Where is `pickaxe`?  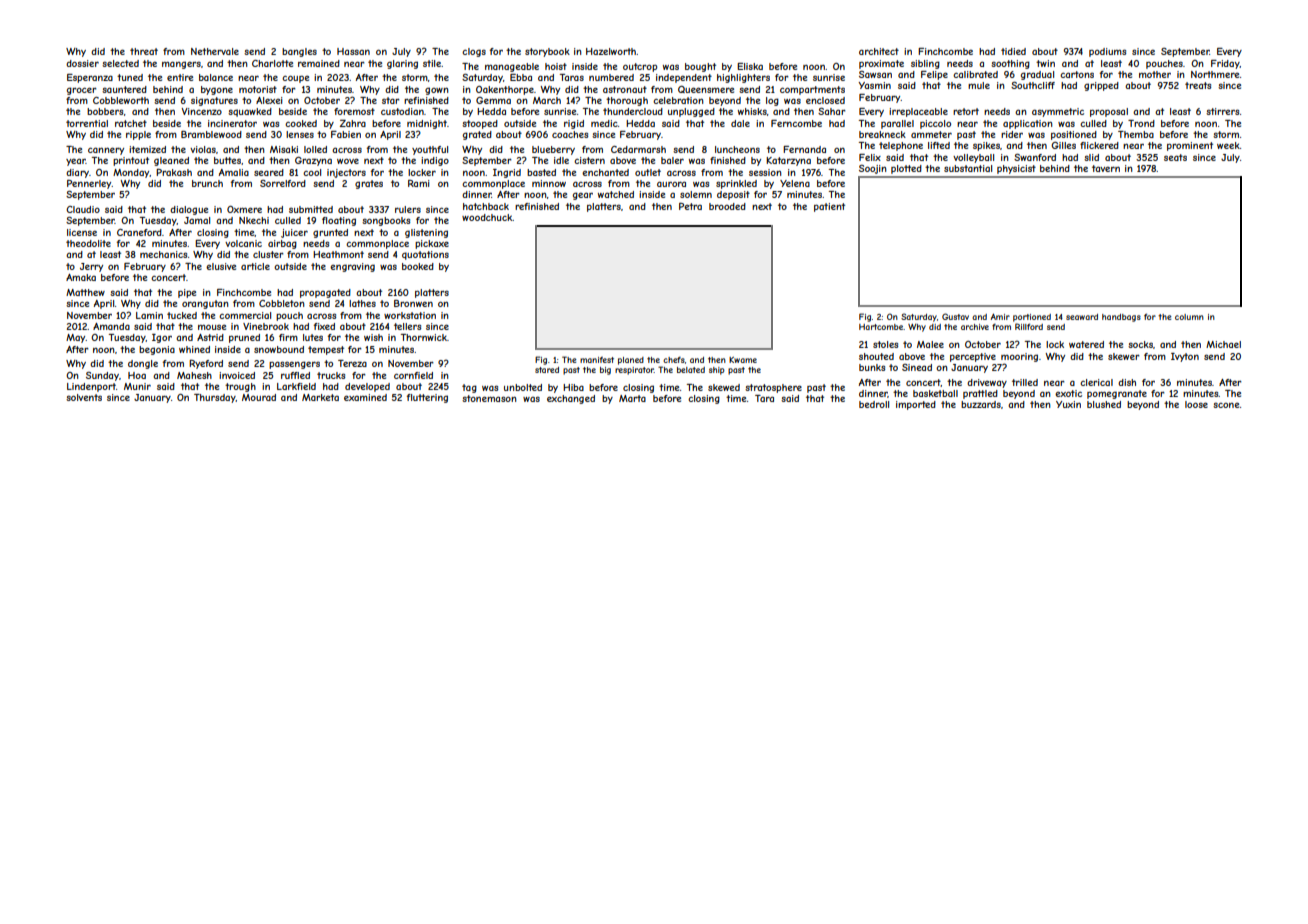
pickaxe is located at coordinates (432, 244).
